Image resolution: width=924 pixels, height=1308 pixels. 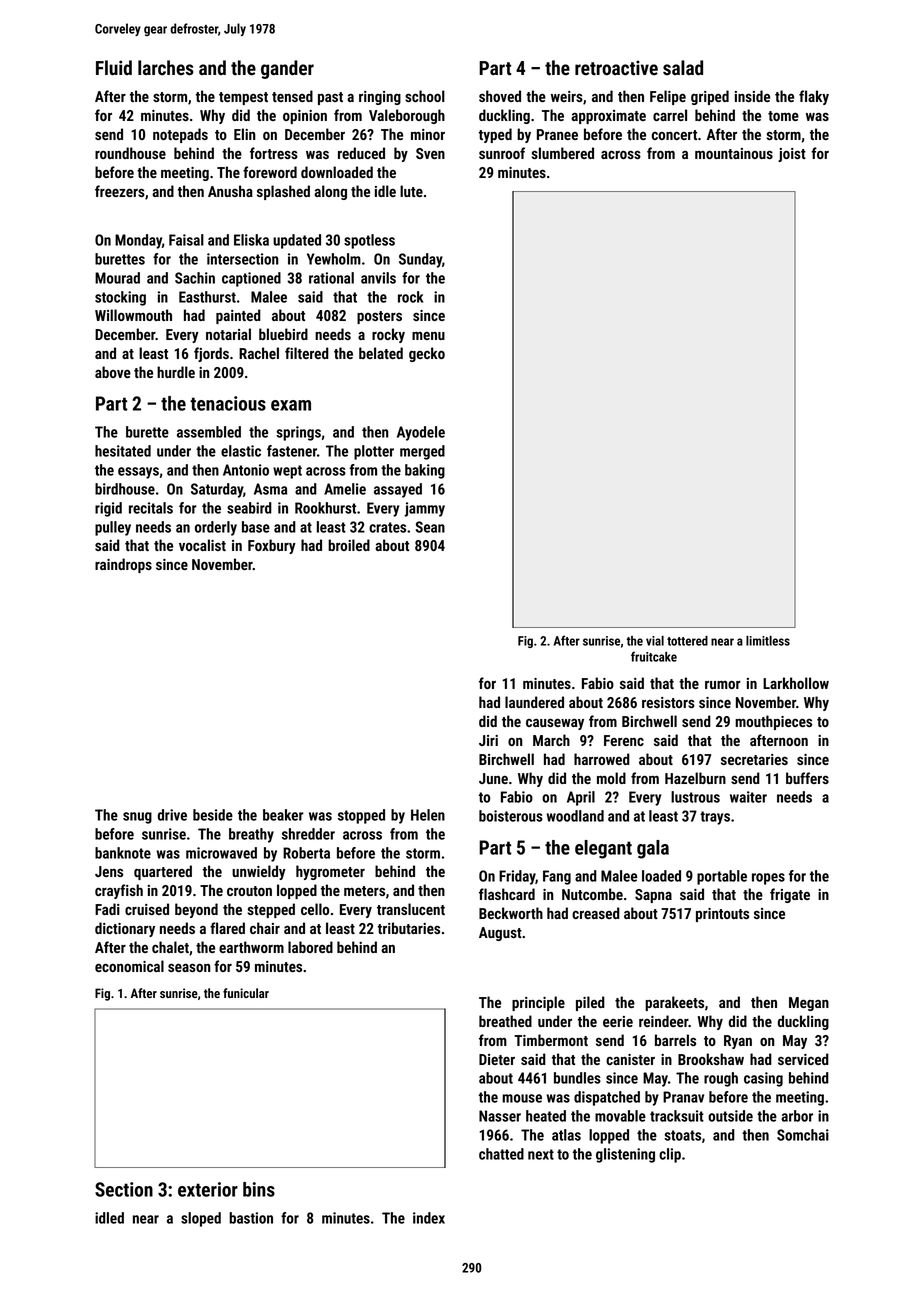 What do you see at coordinates (114, 68) in the screenshot?
I see `Fluid` at bounding box center [114, 68].
